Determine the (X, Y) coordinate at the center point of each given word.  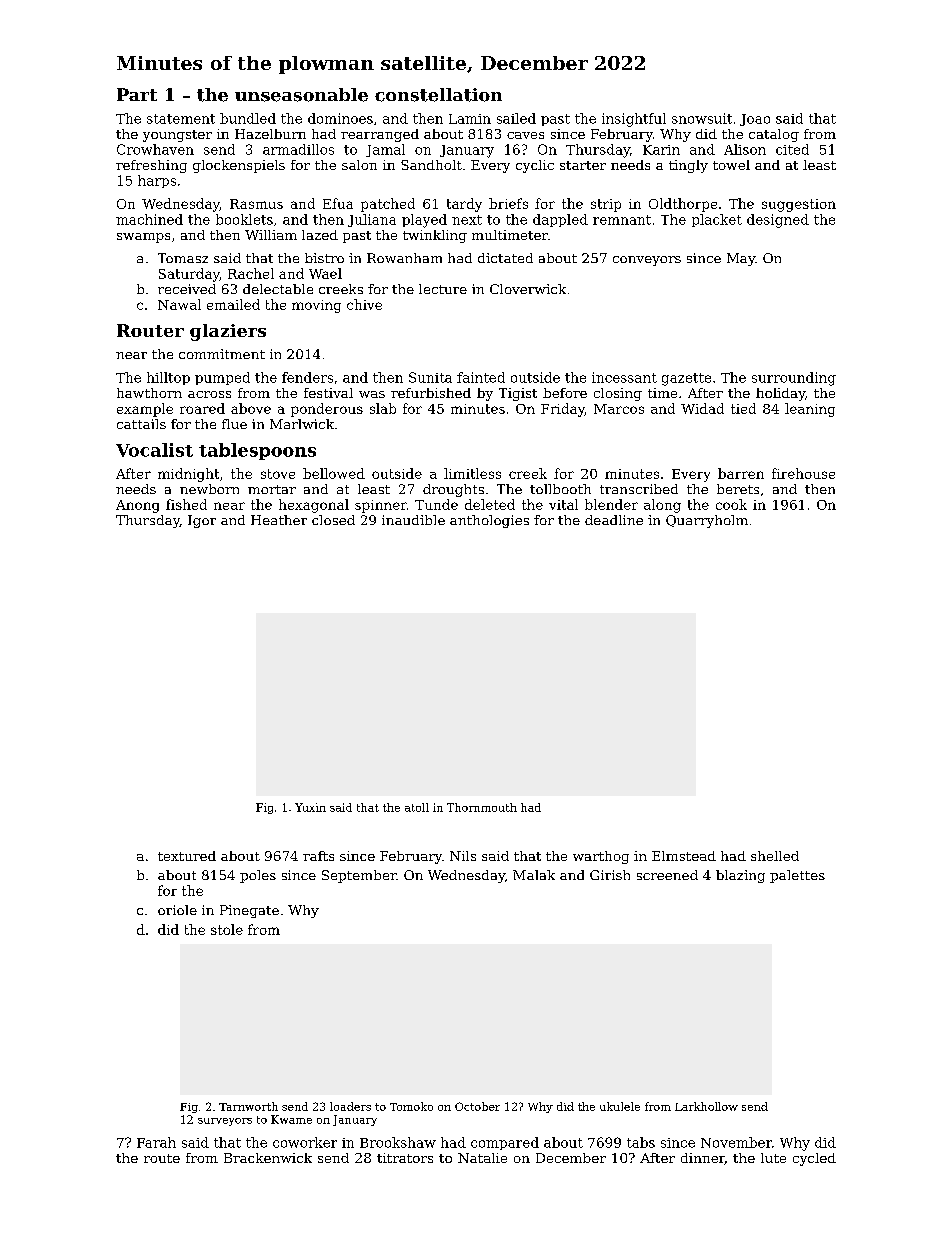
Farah (156, 1142)
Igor (202, 521)
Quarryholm (707, 521)
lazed (320, 235)
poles (258, 876)
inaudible (413, 520)
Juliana (372, 220)
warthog (601, 857)
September (359, 876)
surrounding (794, 379)
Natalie (482, 1158)
